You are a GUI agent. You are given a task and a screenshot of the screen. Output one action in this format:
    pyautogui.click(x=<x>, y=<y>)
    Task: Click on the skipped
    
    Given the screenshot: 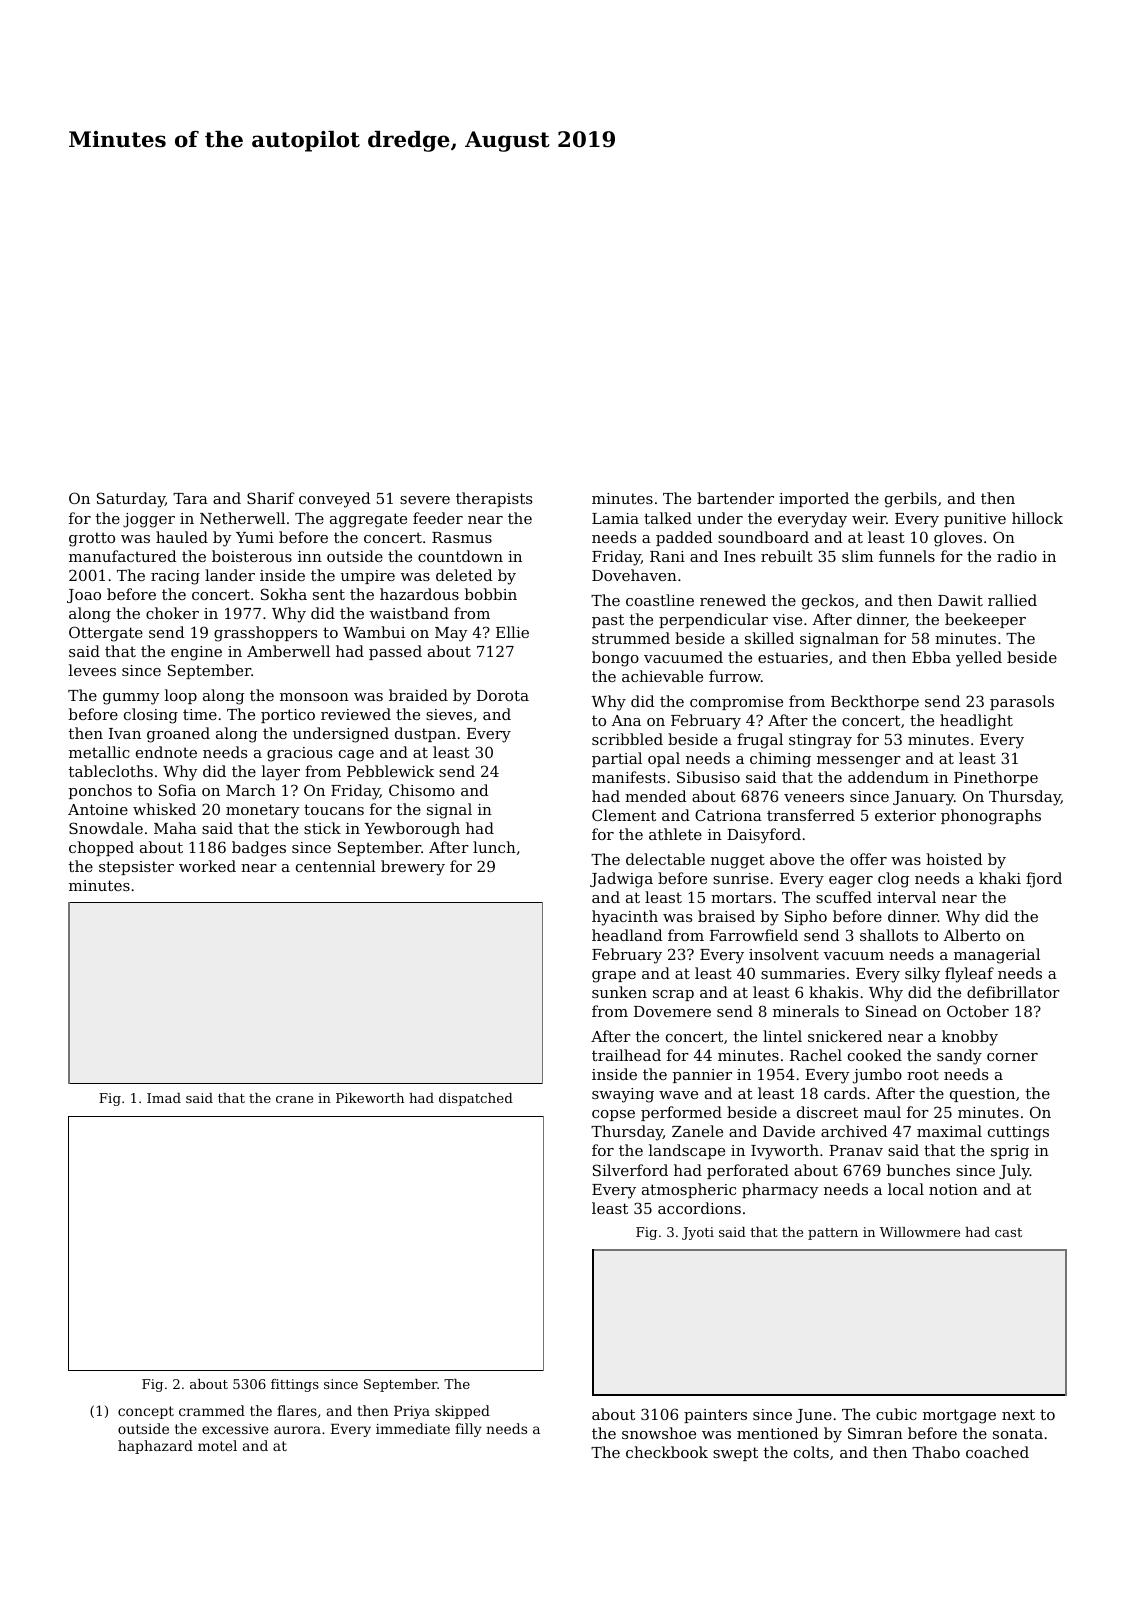 What is the action you would take?
    pyautogui.click(x=462, y=1412)
